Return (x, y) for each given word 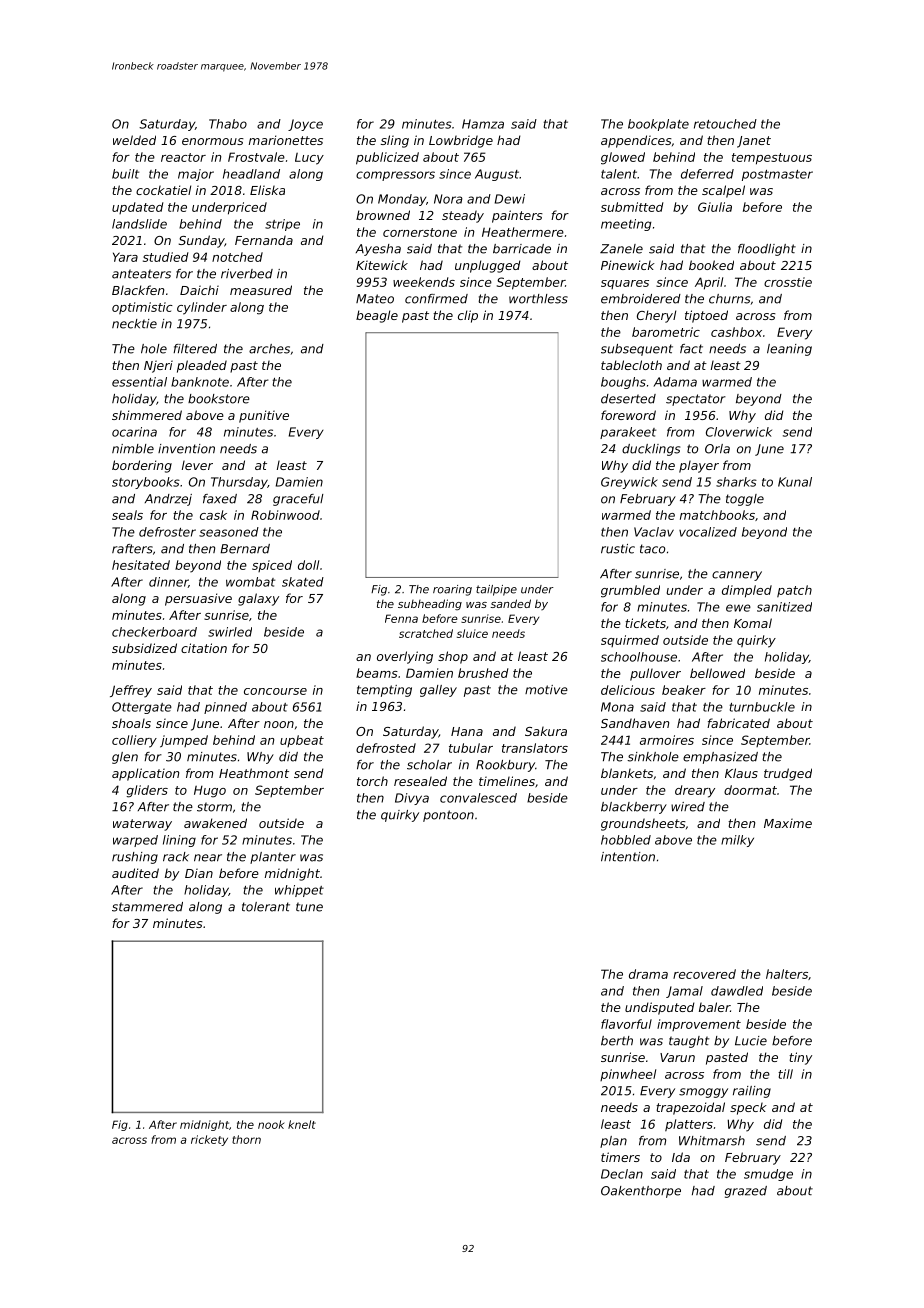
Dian (199, 873)
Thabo (228, 124)
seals (127, 515)
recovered (704, 974)
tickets (645, 623)
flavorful (626, 1024)
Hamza (483, 124)
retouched (725, 124)
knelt (302, 1124)
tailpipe (496, 590)
